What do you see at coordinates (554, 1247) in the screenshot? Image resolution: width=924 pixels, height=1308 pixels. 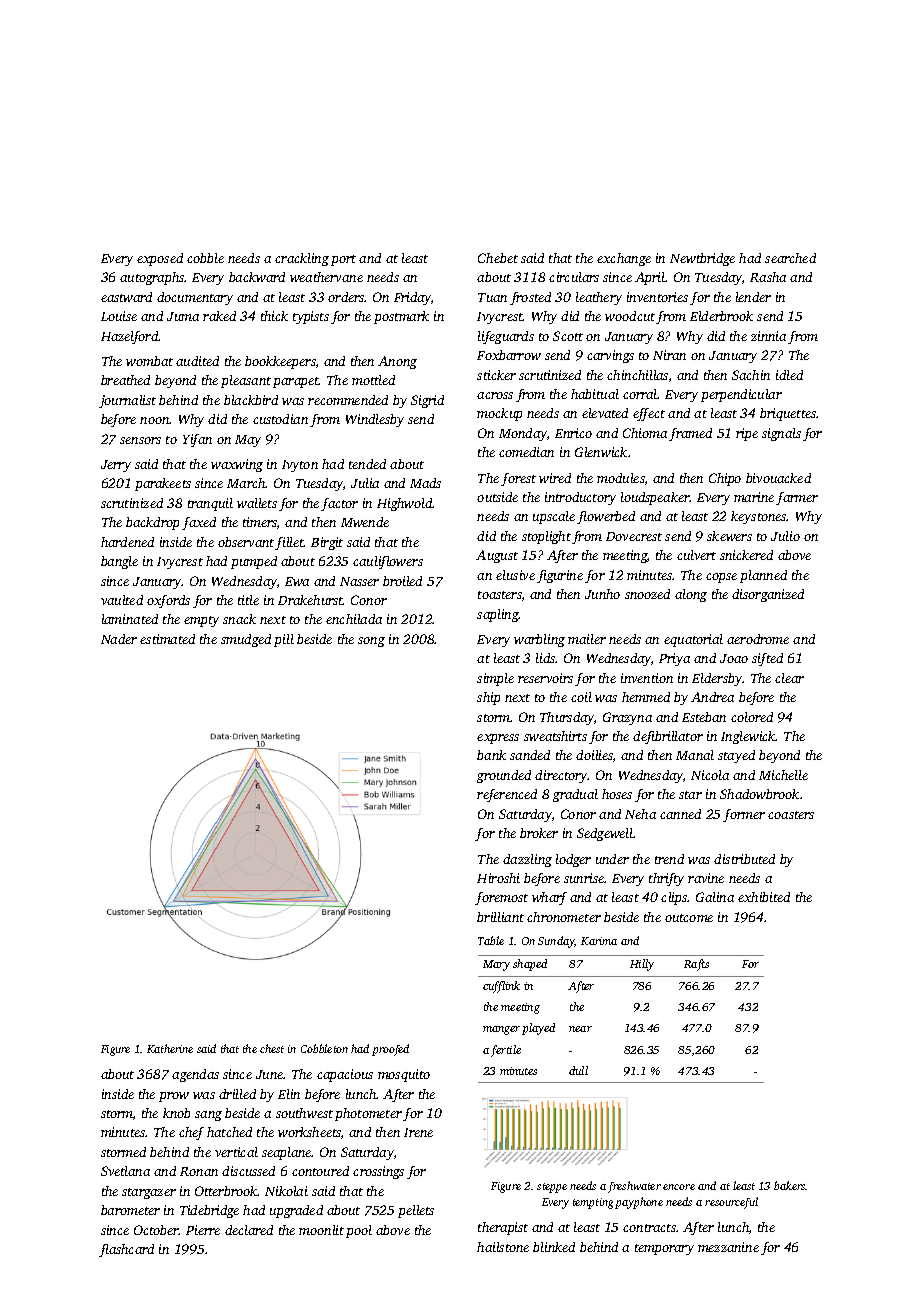 I see `blinked` at bounding box center [554, 1247].
